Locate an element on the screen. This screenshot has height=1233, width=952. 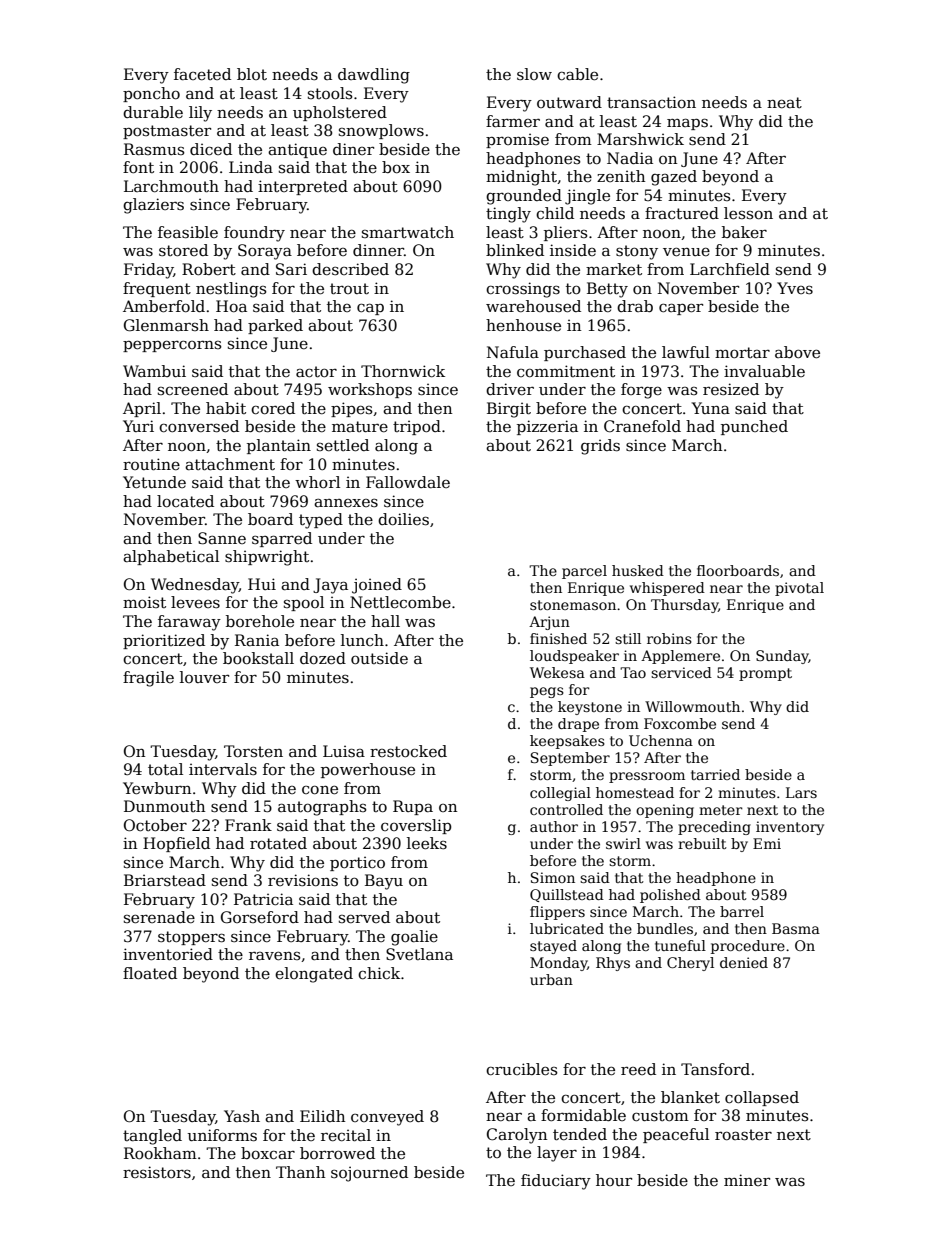
blot is located at coordinates (252, 74).
